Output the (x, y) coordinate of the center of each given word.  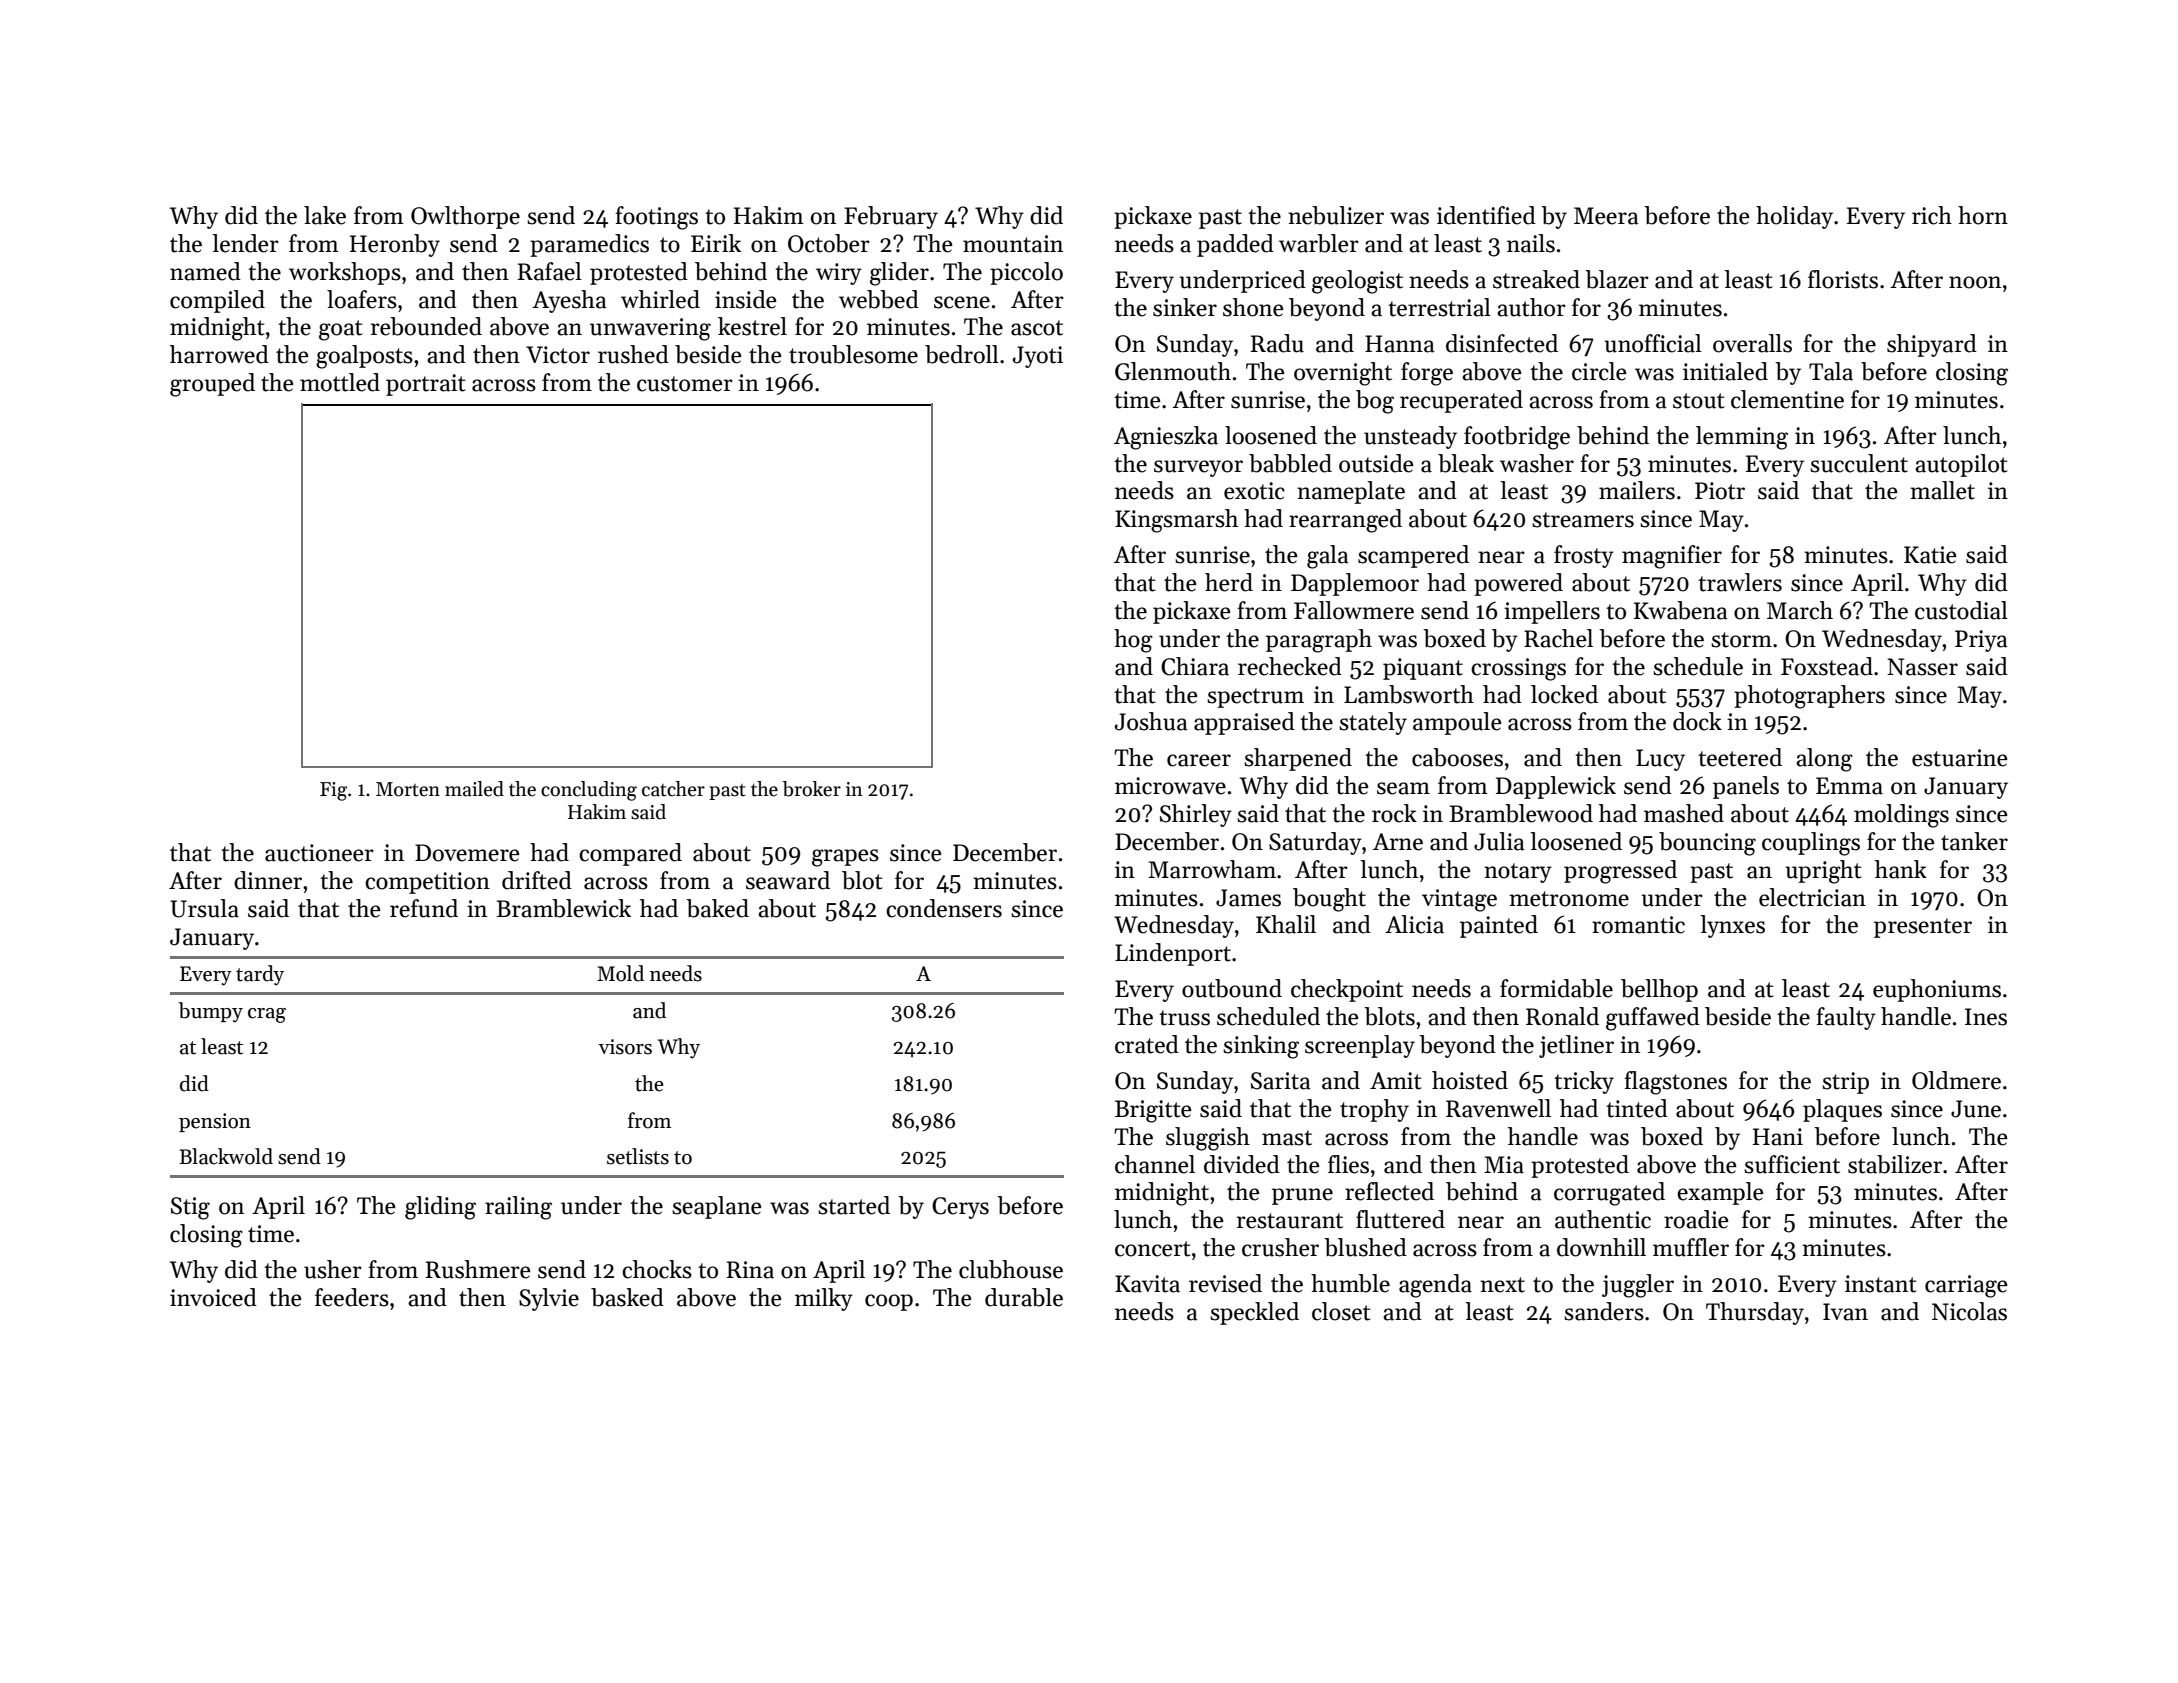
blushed (1365, 1247)
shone (1253, 307)
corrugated (1609, 1194)
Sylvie (549, 1299)
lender (245, 243)
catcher (673, 789)
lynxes (1732, 926)
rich (1932, 215)
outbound (1232, 988)
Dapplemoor (1355, 584)
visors (625, 1047)
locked (1564, 694)
